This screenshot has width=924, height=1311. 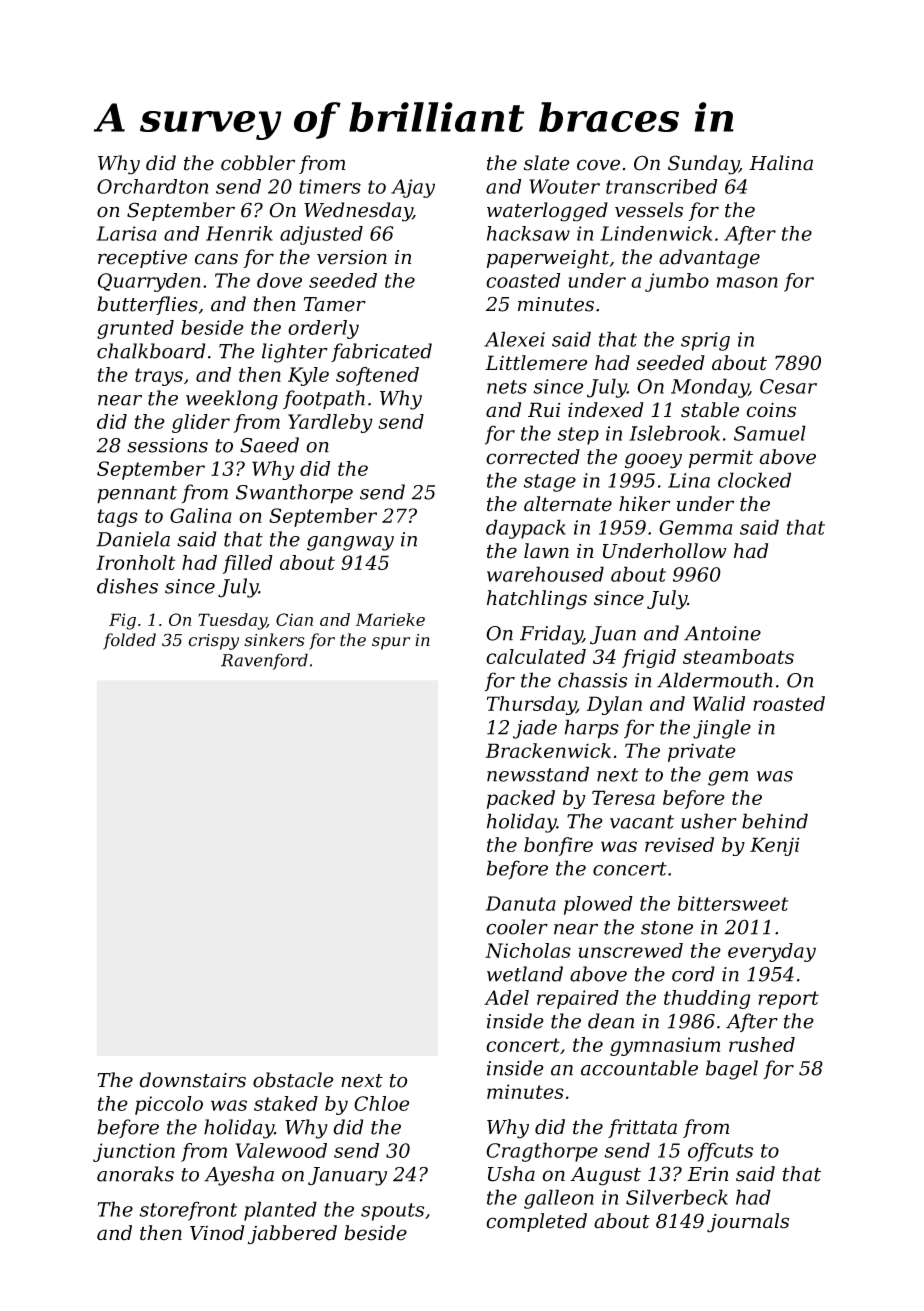 What do you see at coordinates (258, 163) in the screenshot?
I see `cobbler` at bounding box center [258, 163].
